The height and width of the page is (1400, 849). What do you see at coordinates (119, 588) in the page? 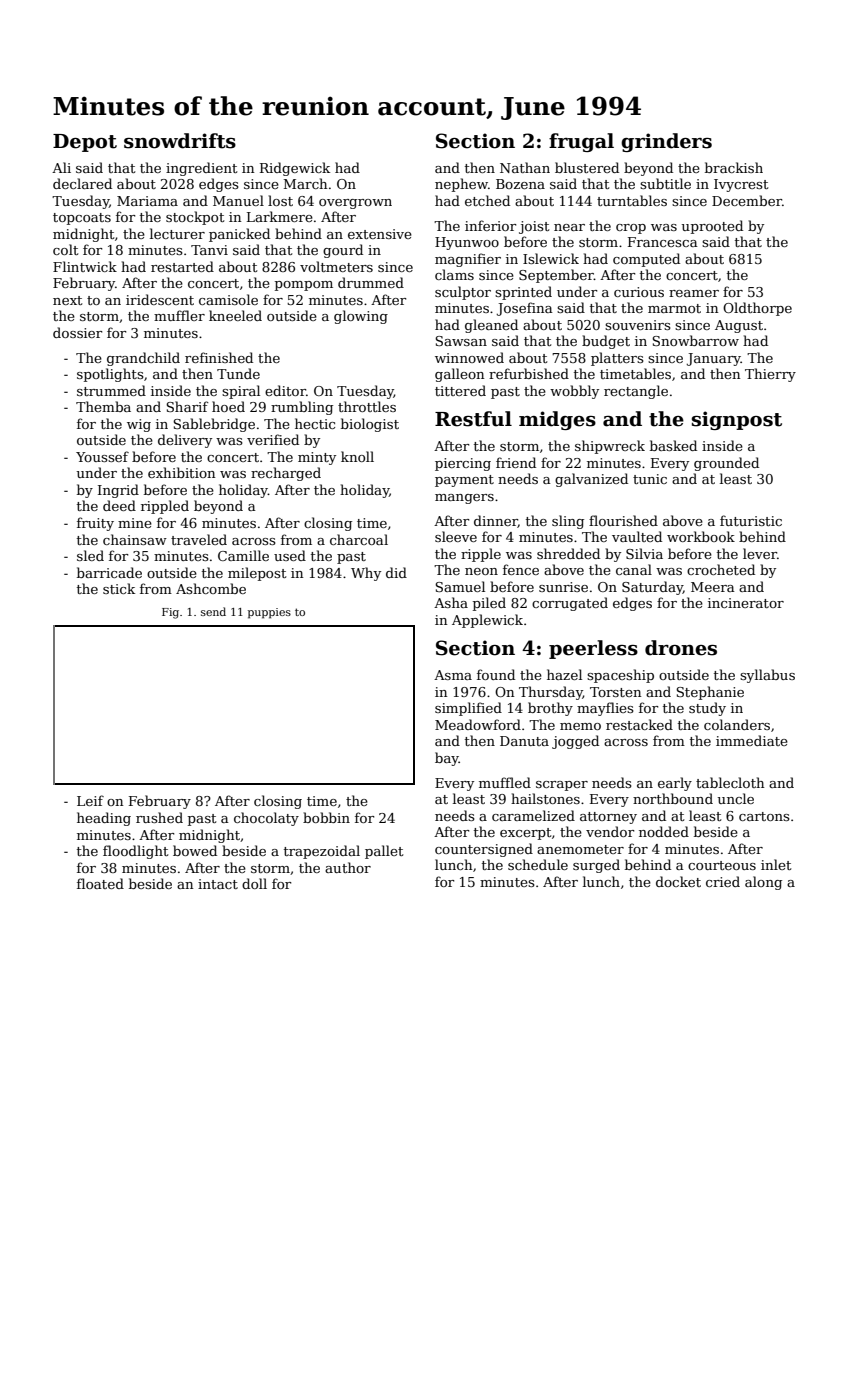
I see `stick` at bounding box center [119, 588].
